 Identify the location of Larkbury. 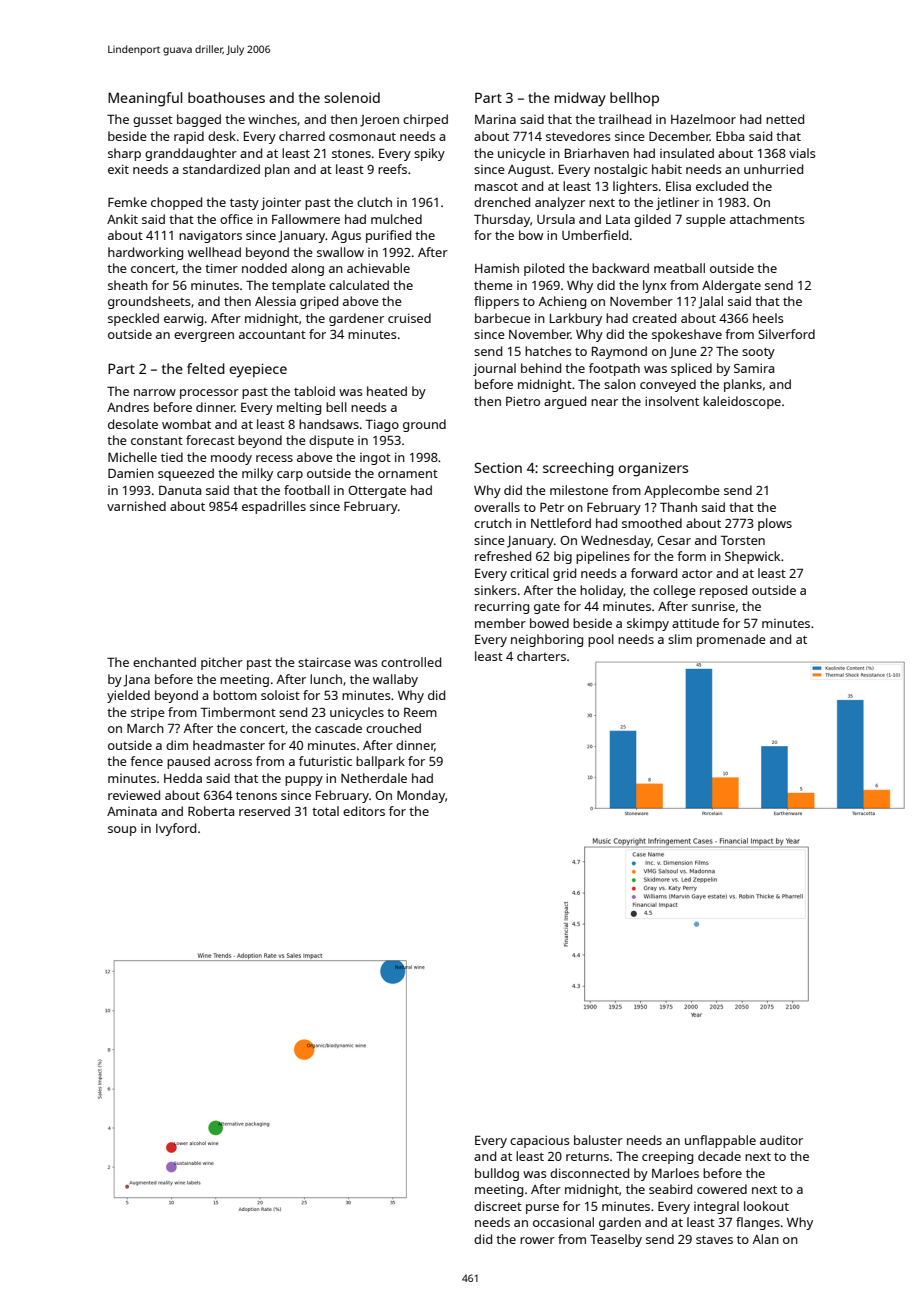
(576, 319).
